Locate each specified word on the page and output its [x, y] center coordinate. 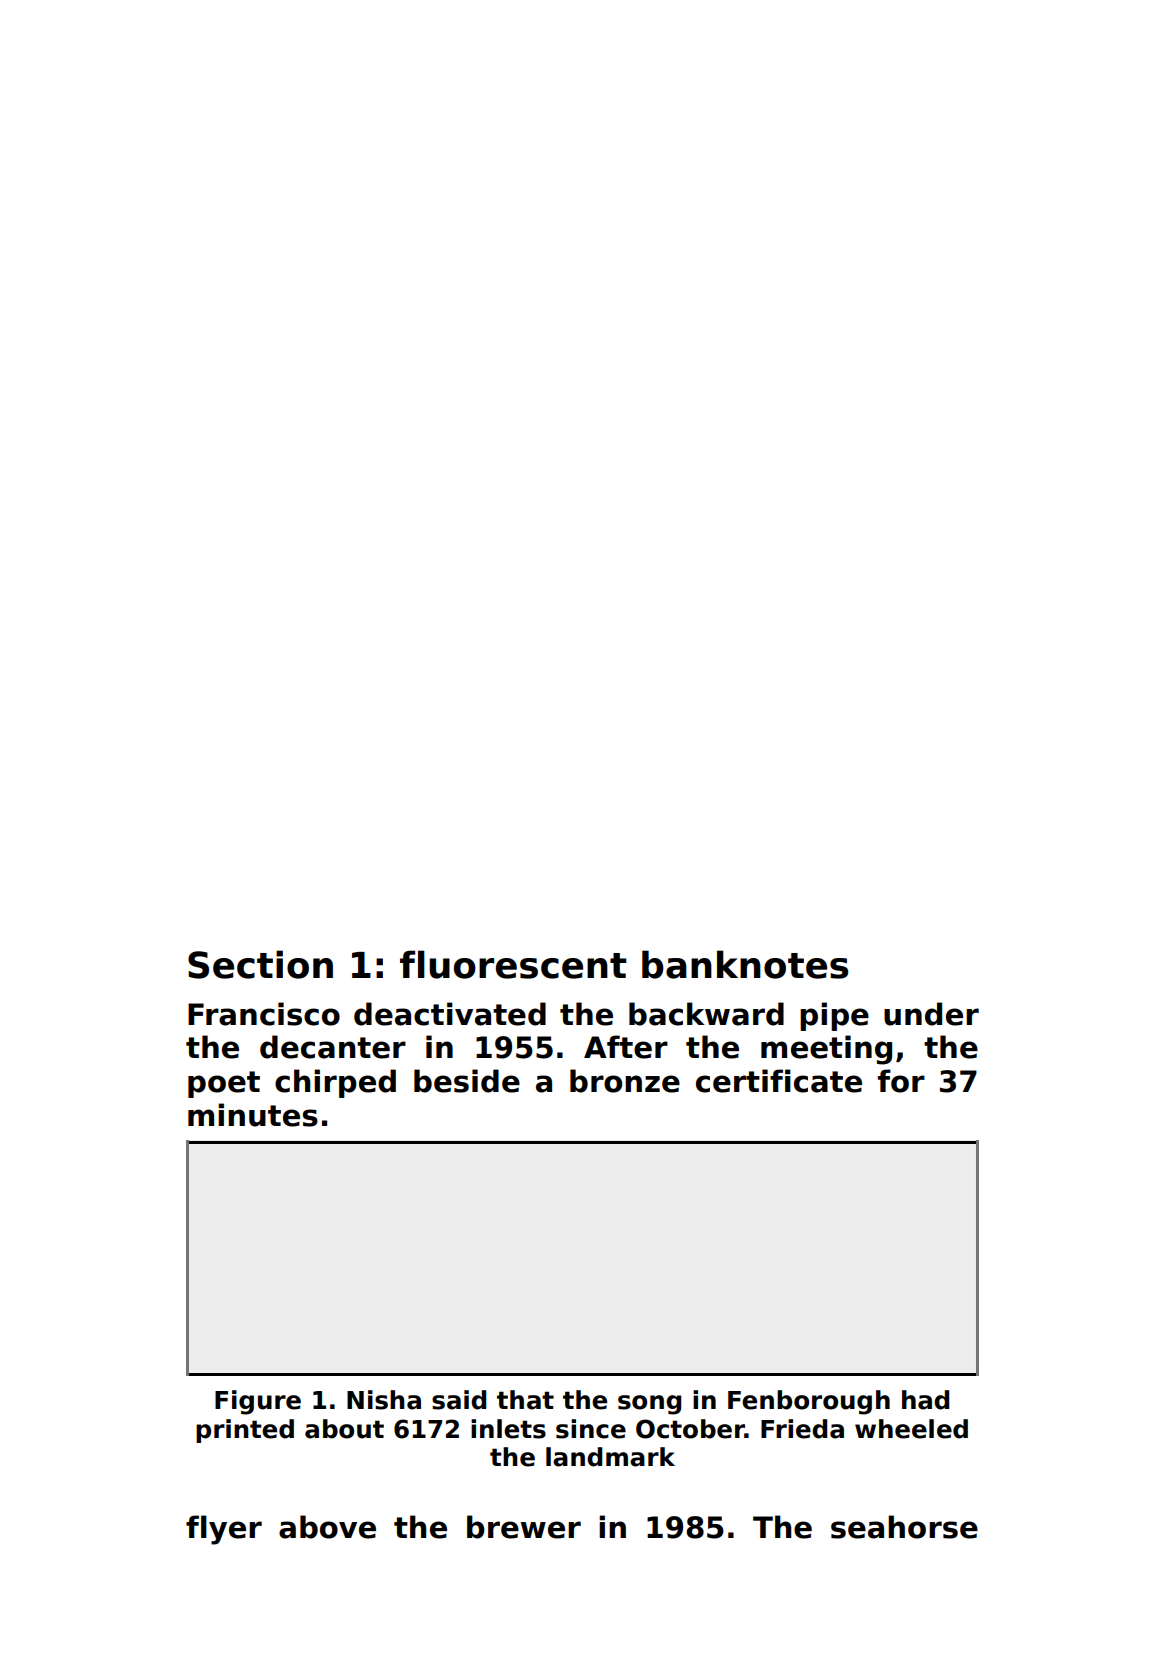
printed [245, 1431]
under [931, 1014]
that [525, 1400]
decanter [333, 1047]
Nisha [384, 1400]
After [626, 1047]
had [925, 1400]
